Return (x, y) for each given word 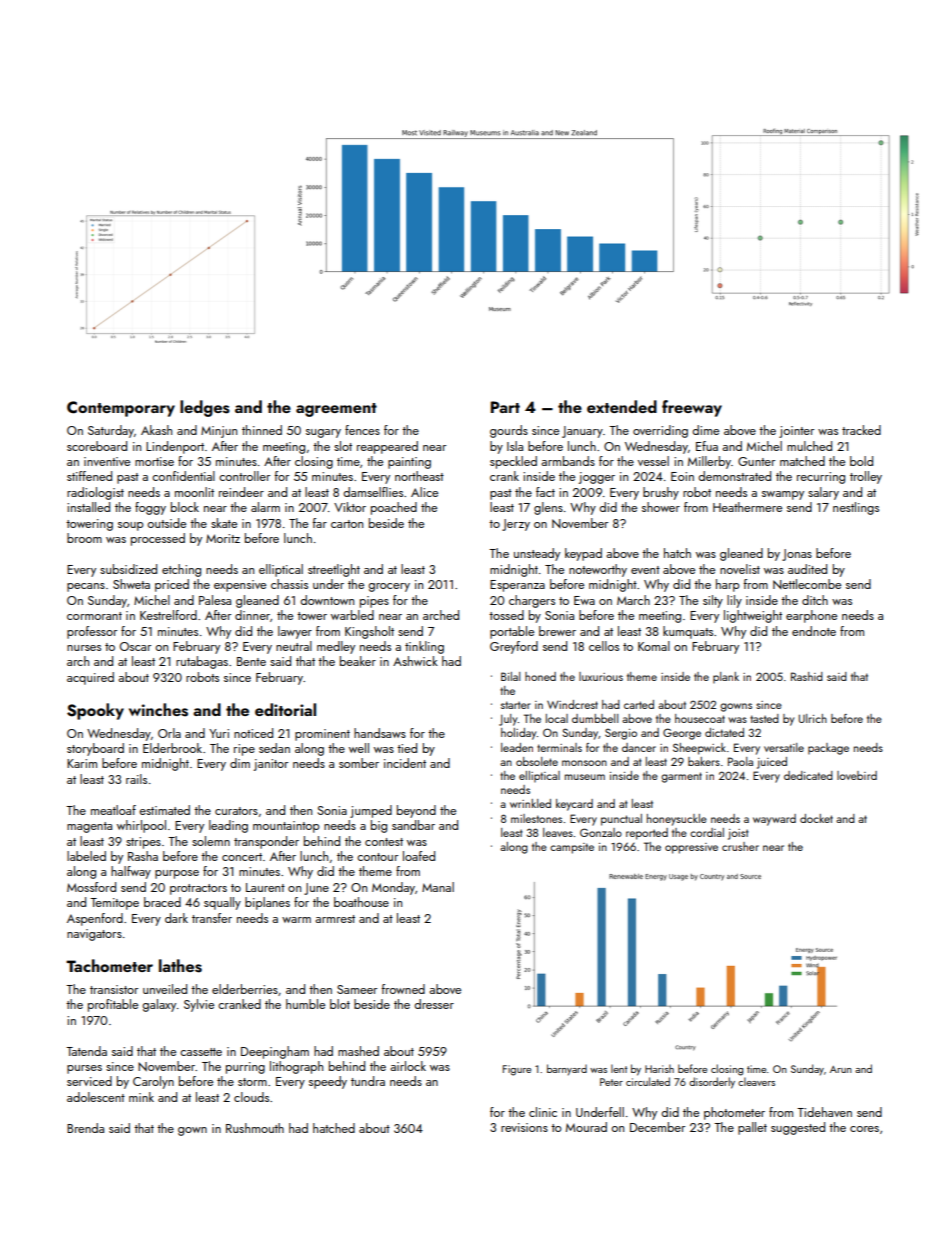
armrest (335, 919)
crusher (740, 846)
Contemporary (121, 409)
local (557, 718)
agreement (336, 410)
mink (141, 1097)
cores (864, 1129)
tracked (861, 430)
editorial (285, 709)
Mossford (91, 887)
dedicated (808, 775)
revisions (524, 1127)
